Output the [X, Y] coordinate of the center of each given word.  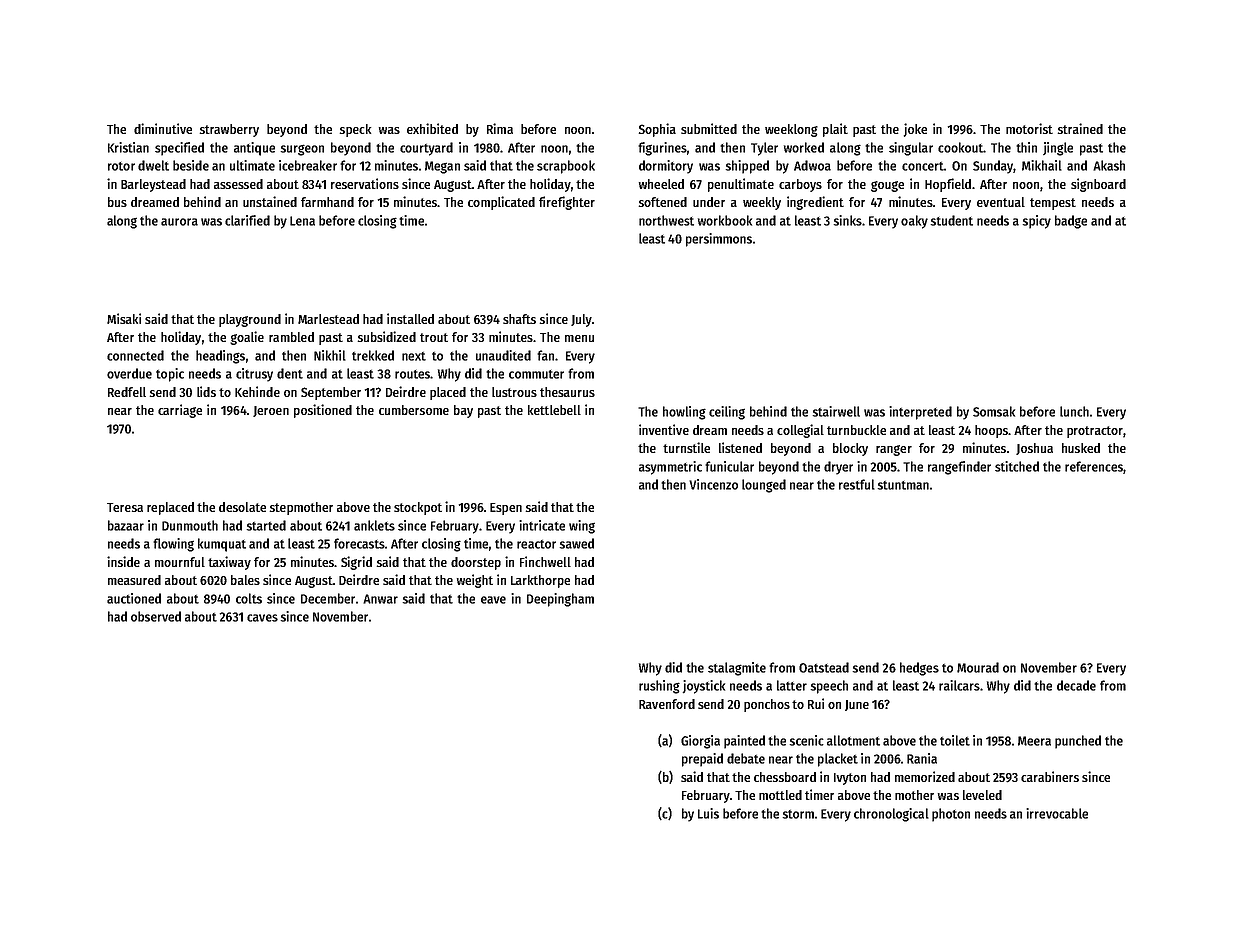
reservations [365, 183]
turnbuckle [856, 430]
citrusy [254, 375]
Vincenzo [713, 484]
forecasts [359, 543]
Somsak [994, 411]
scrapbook [566, 167]
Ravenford [667, 704]
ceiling [727, 413]
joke [915, 130]
